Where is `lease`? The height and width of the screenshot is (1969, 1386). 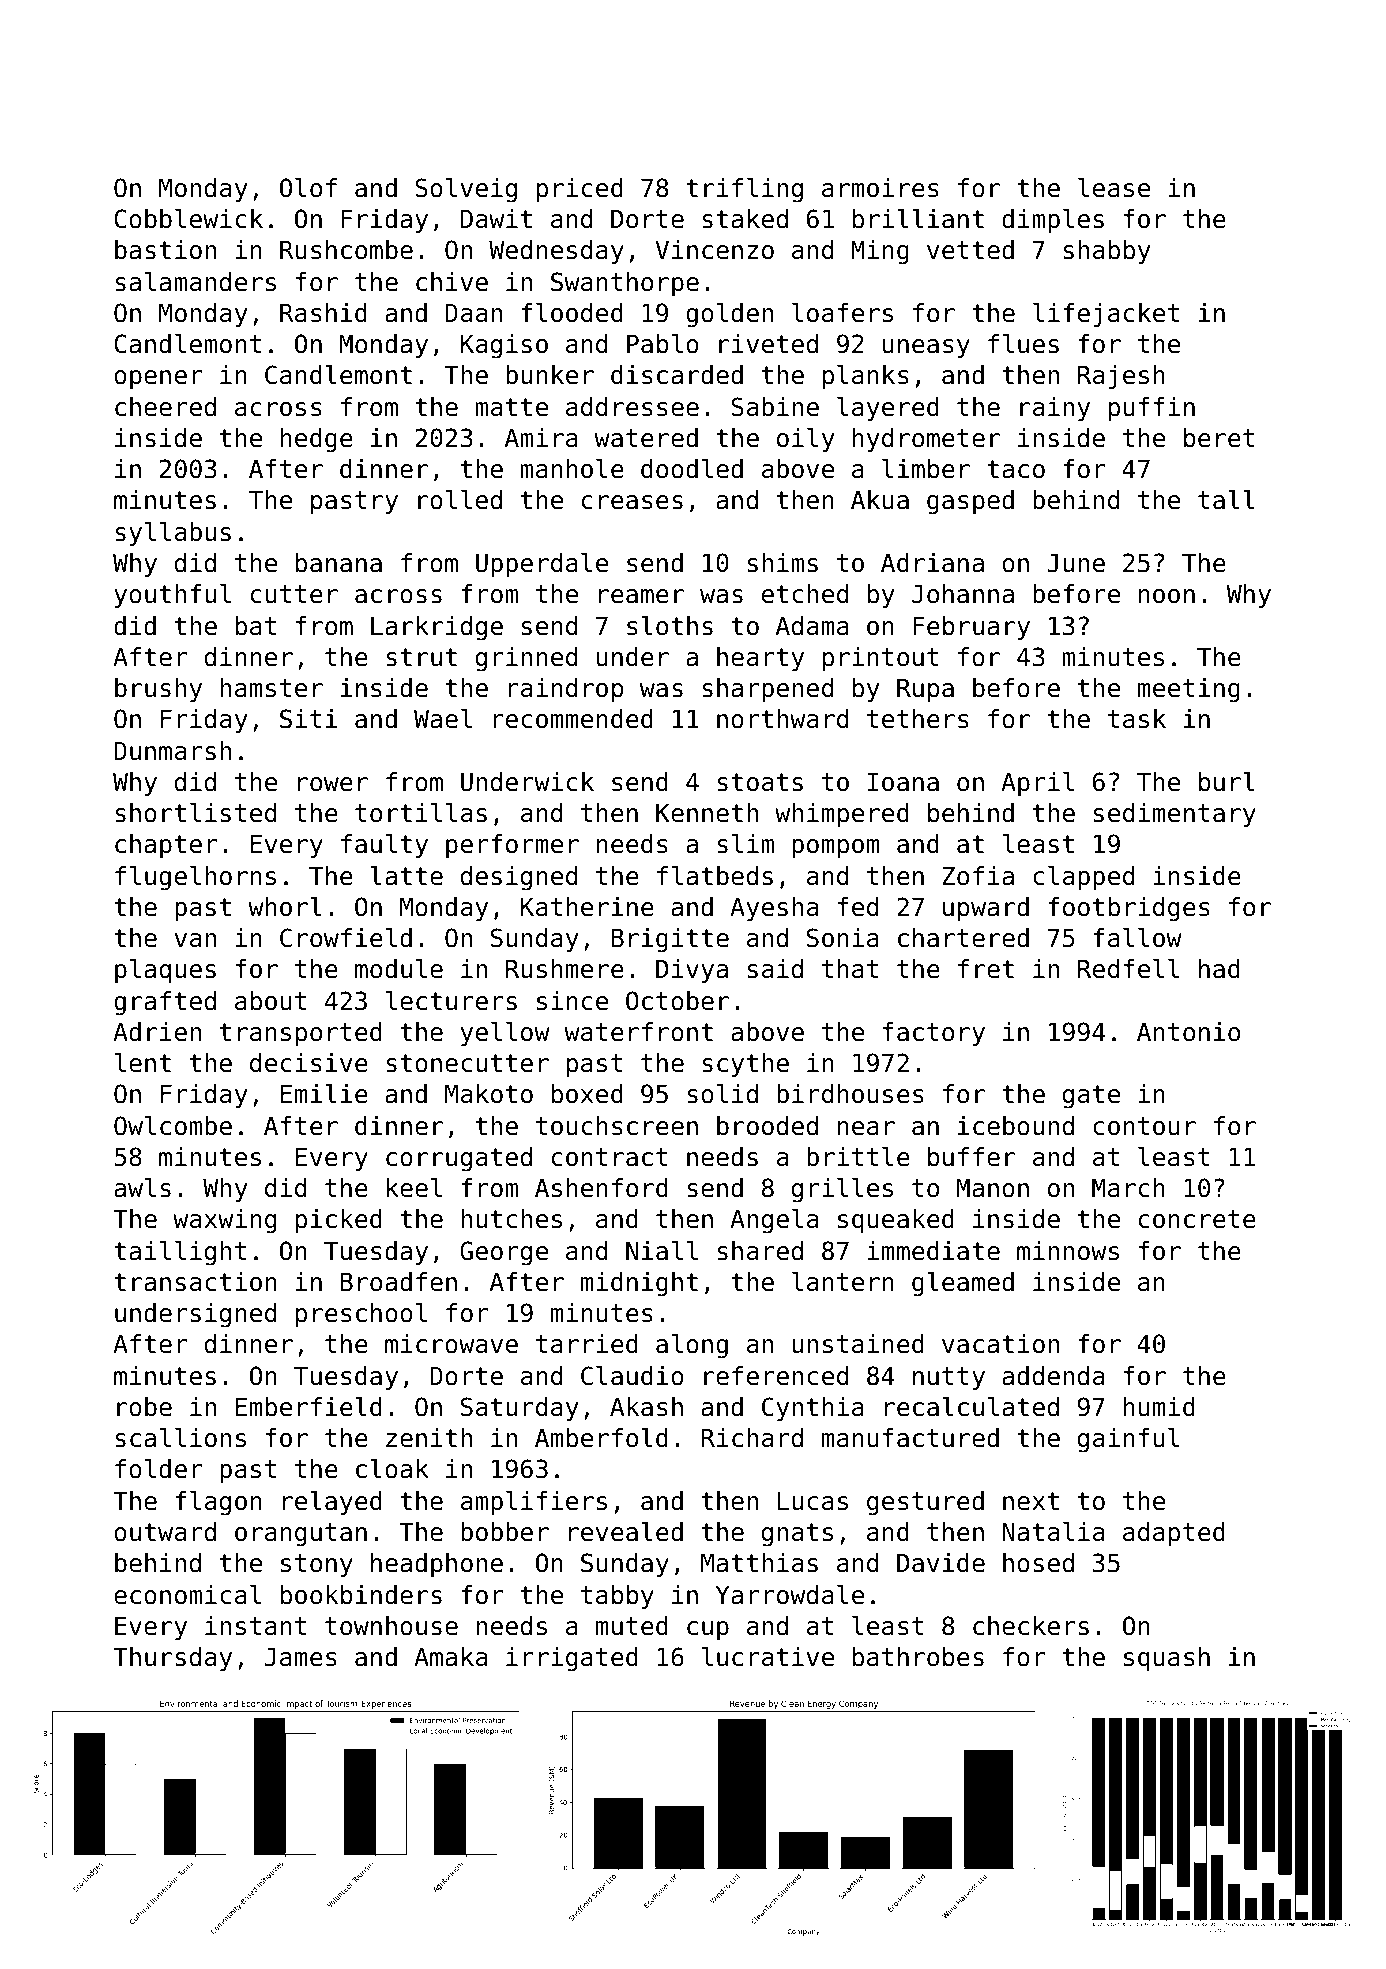
lease is located at coordinates (1114, 188).
